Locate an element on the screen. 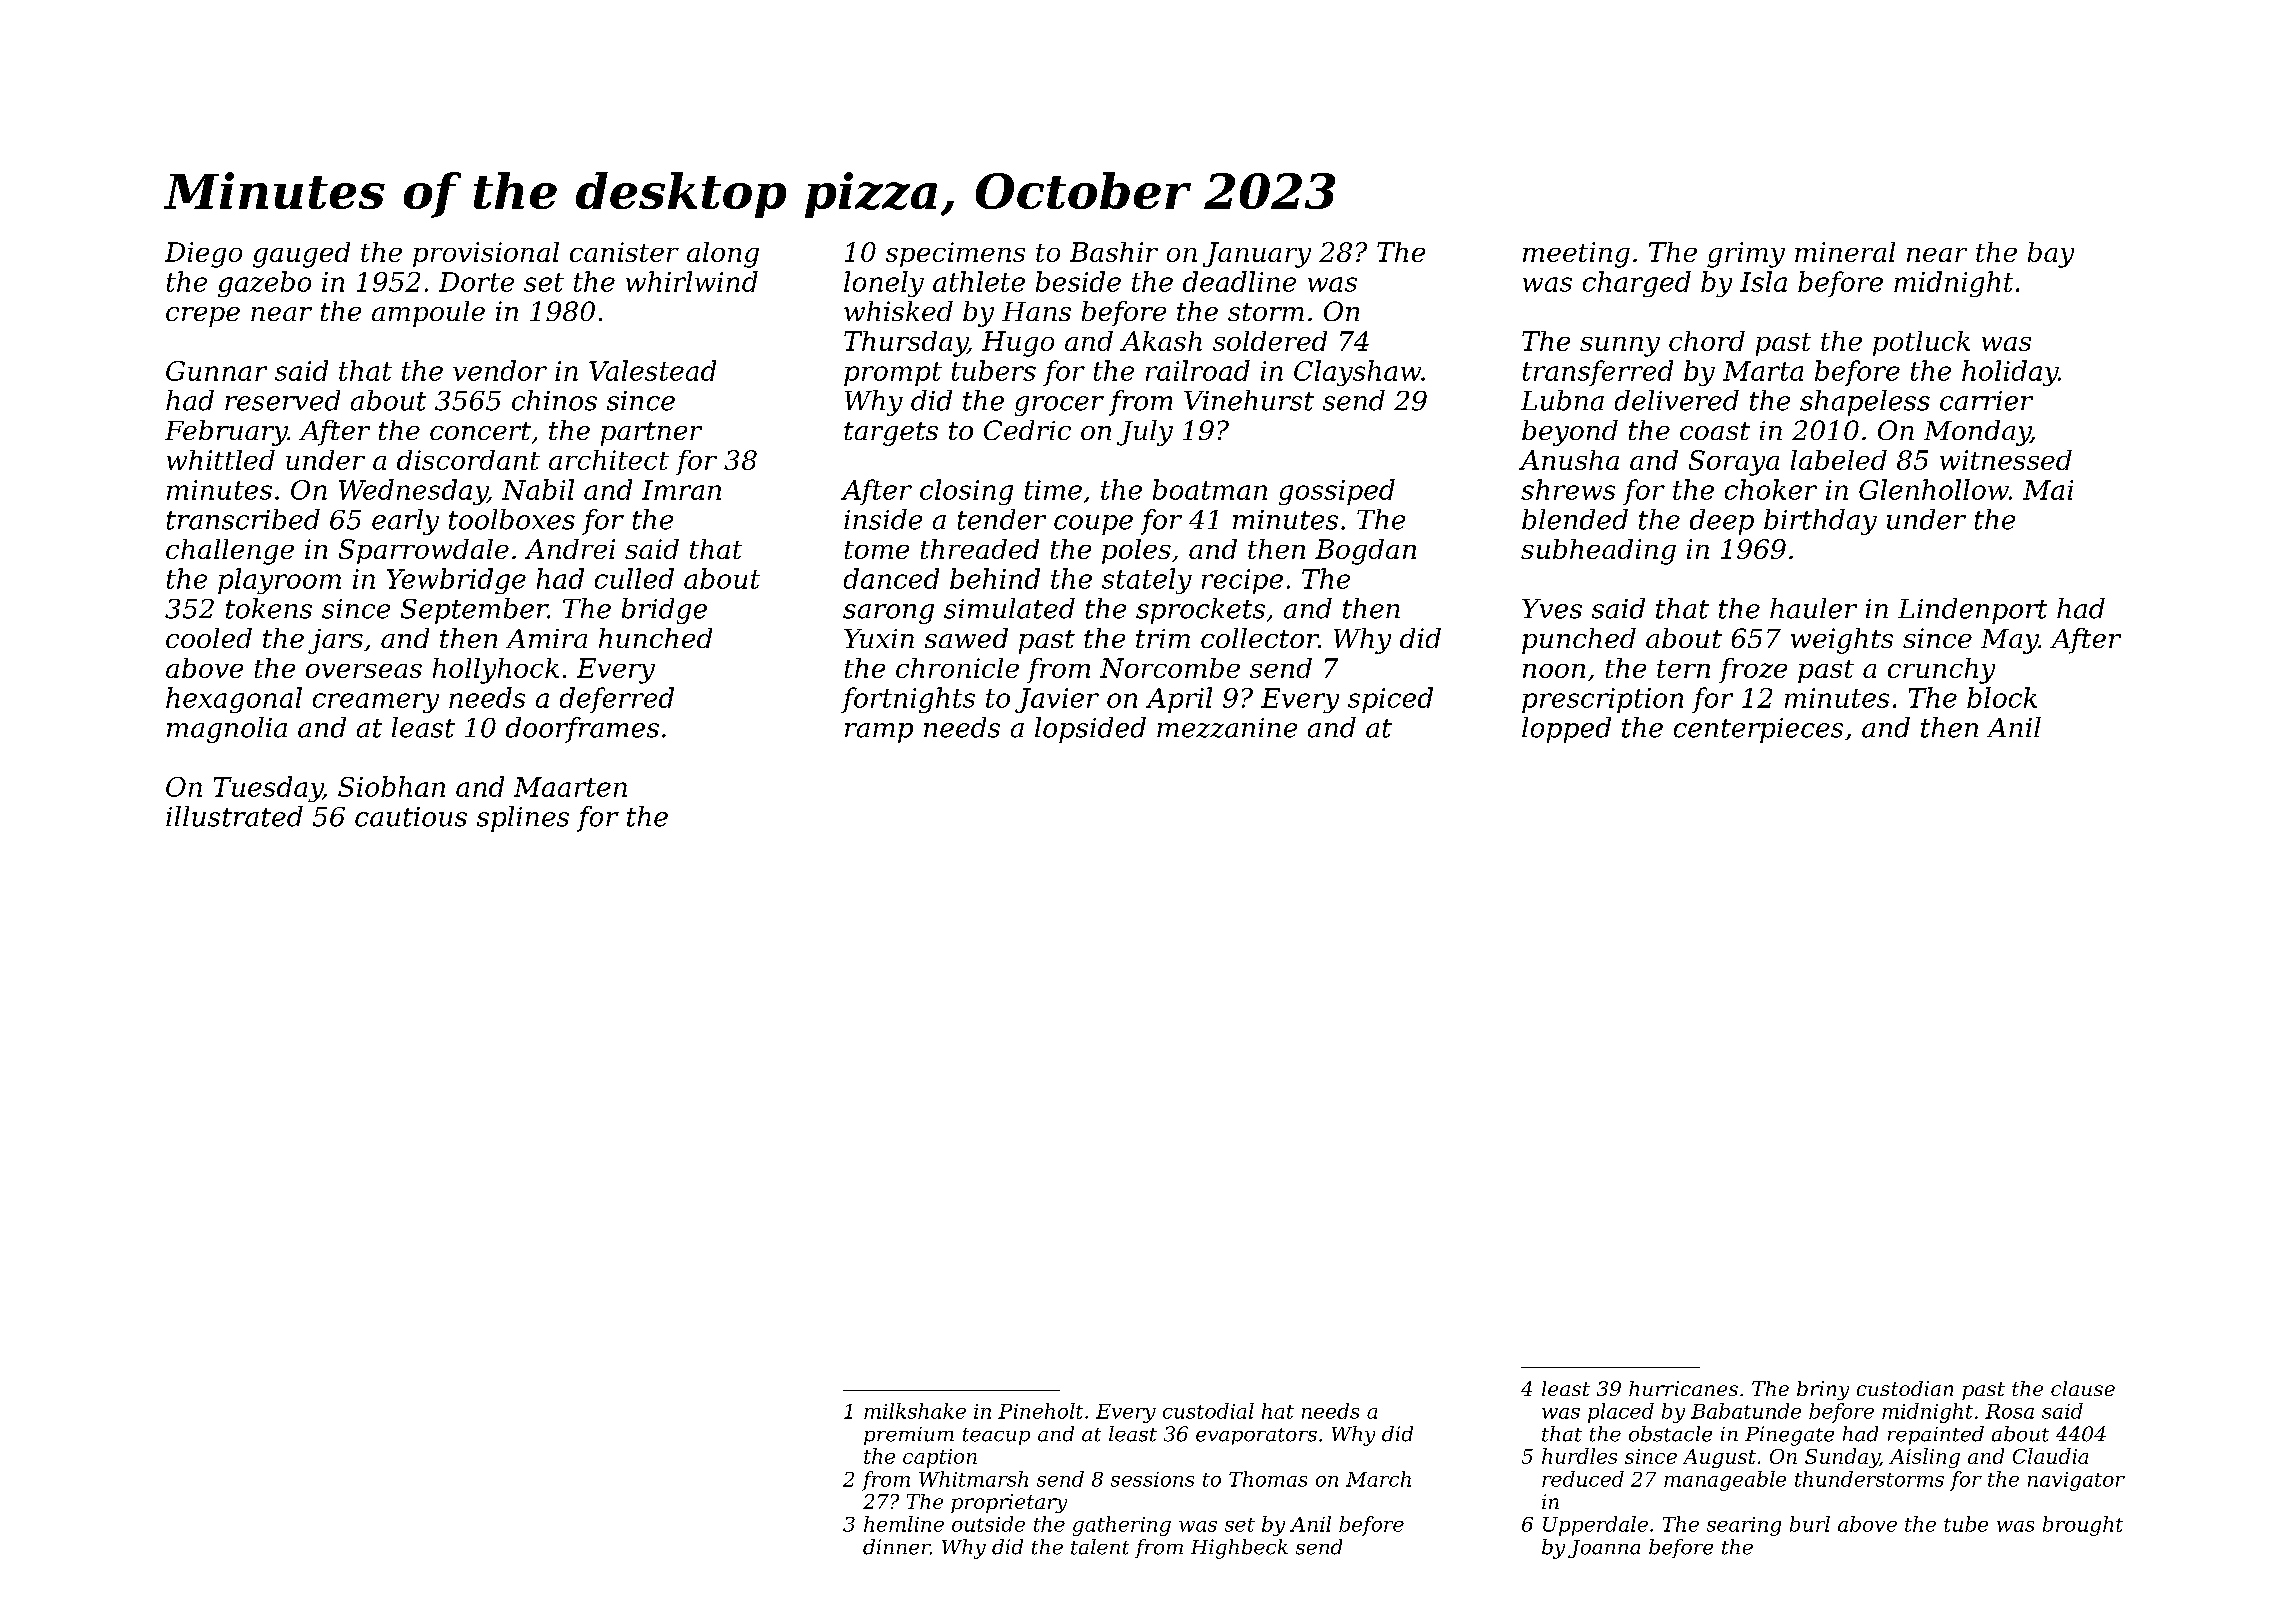 This screenshot has width=2292, height=1620. centerpieces is located at coordinates (1758, 730).
